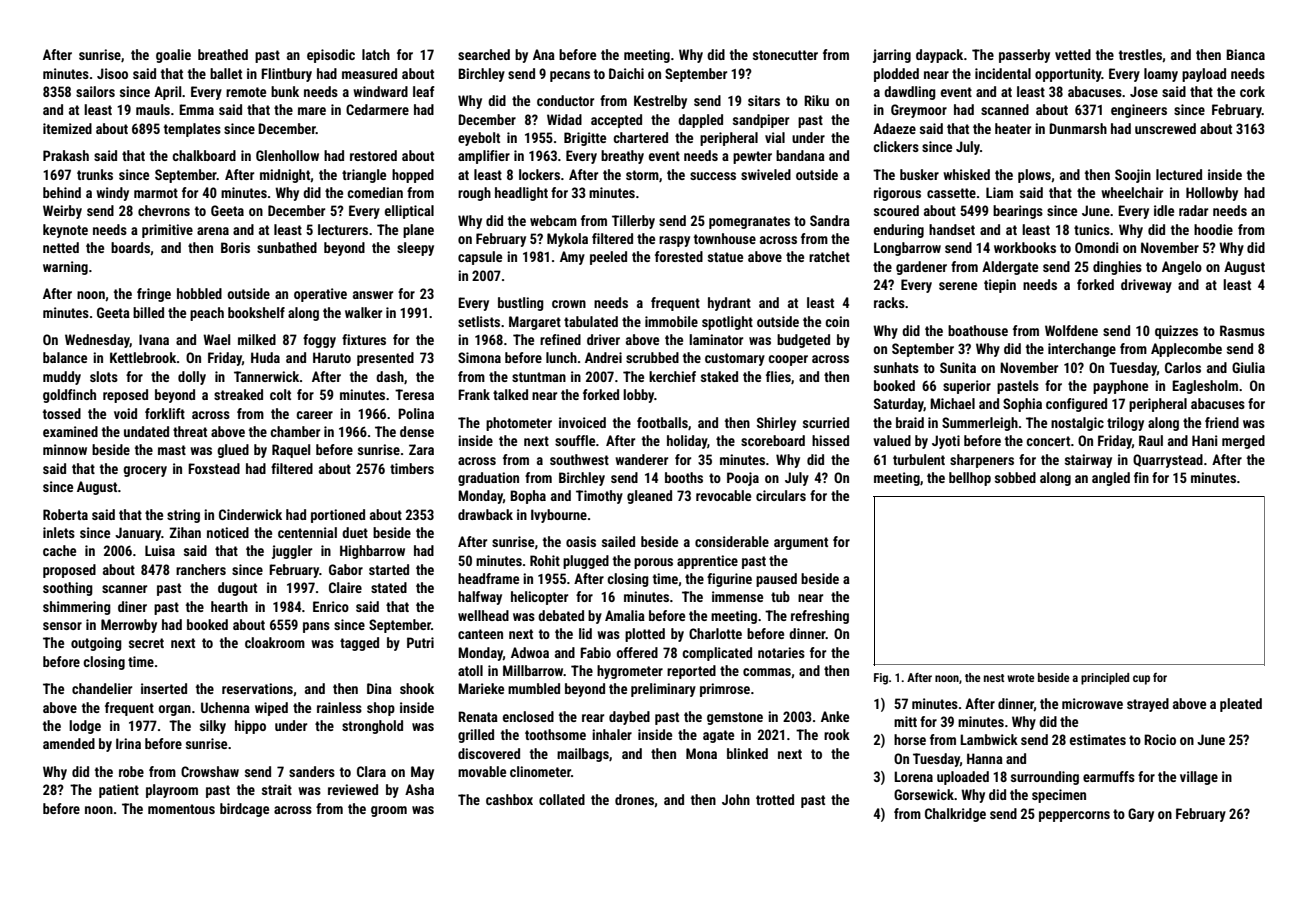  I want to click on breathed, so click(223, 54).
